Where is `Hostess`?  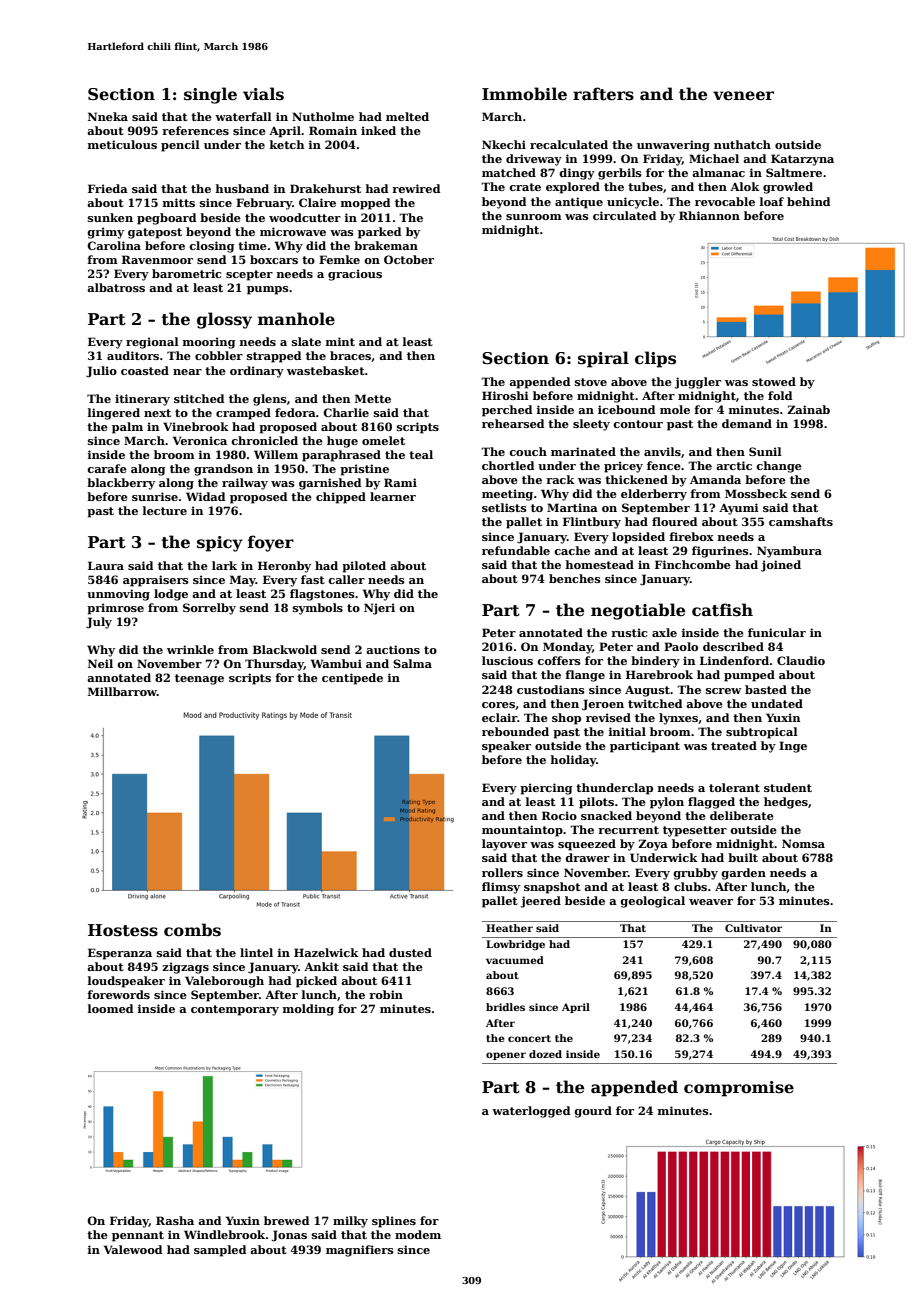
Hostess is located at coordinates (123, 930).
